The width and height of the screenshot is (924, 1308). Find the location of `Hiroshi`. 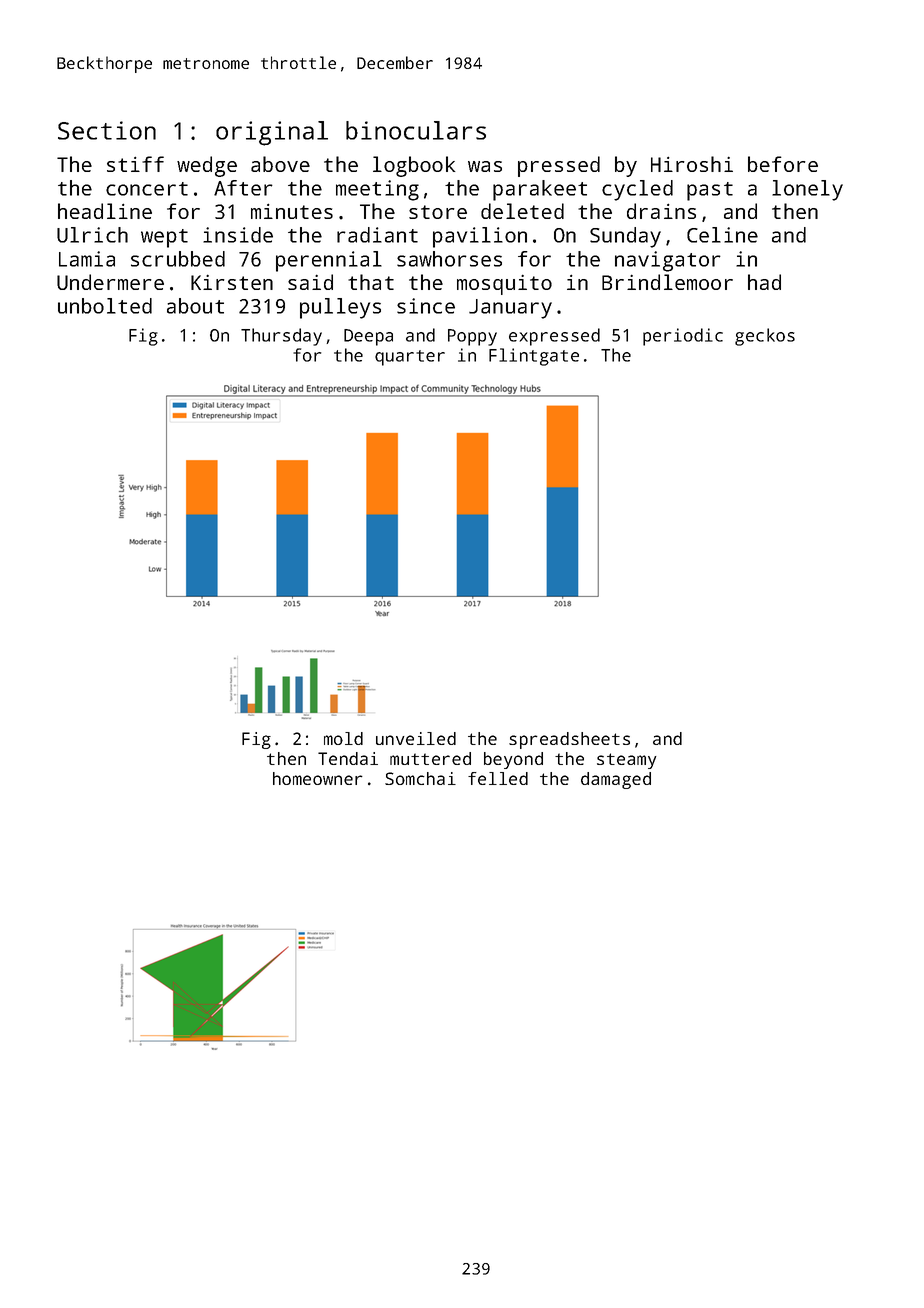

Hiroshi is located at coordinates (692, 164).
